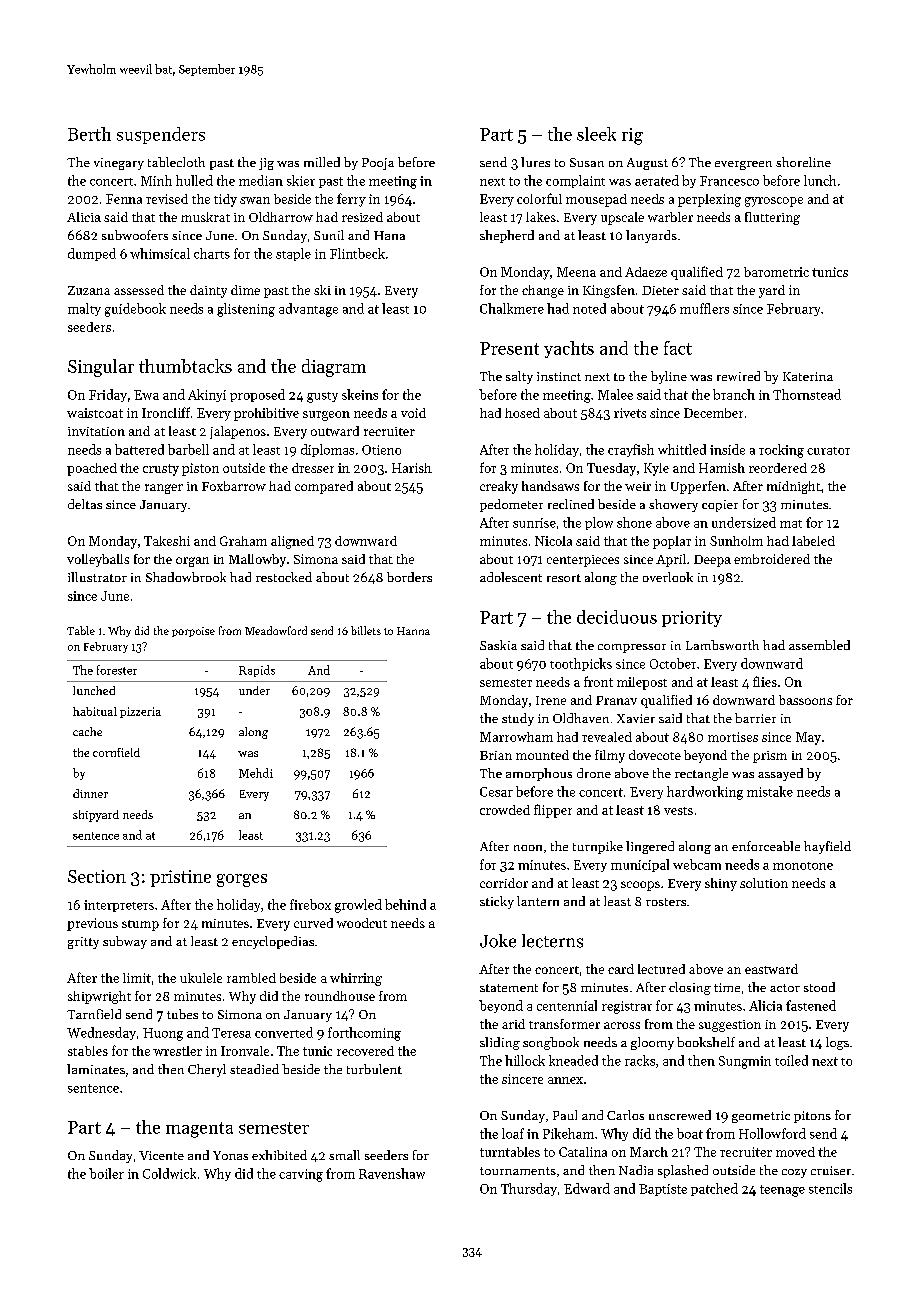 This page has height=1314, width=924. What do you see at coordinates (528, 848) in the page?
I see `noon` at bounding box center [528, 848].
